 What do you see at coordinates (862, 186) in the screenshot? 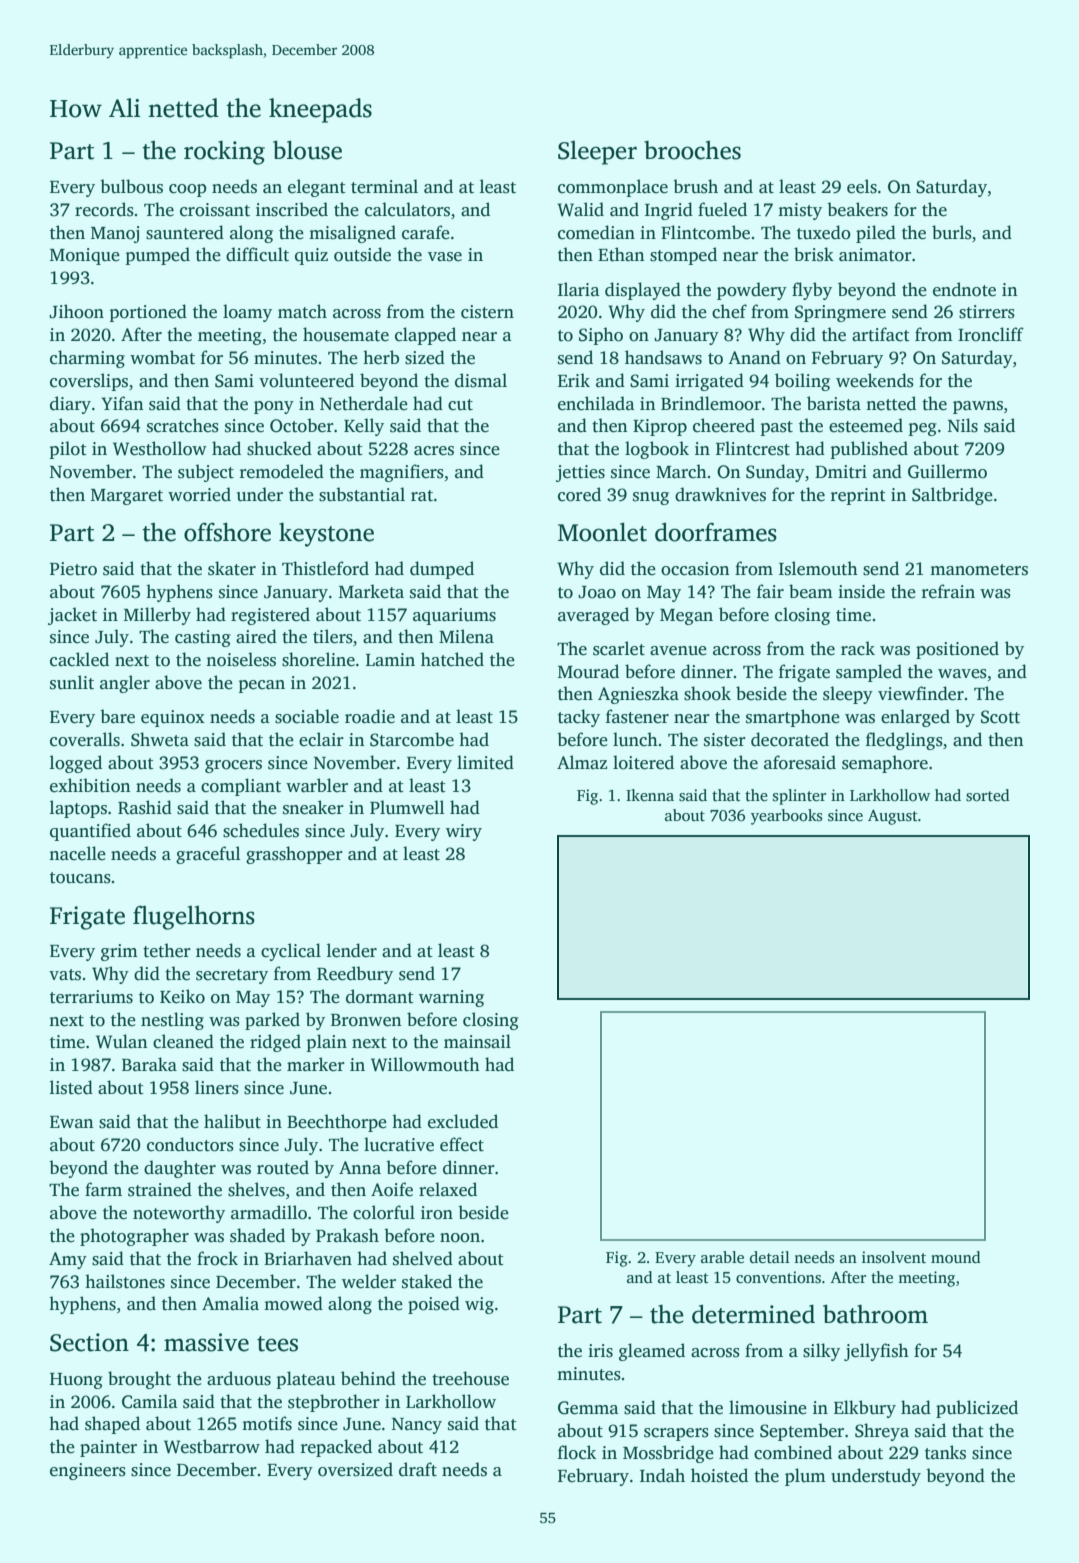
I see `eels` at bounding box center [862, 186].
